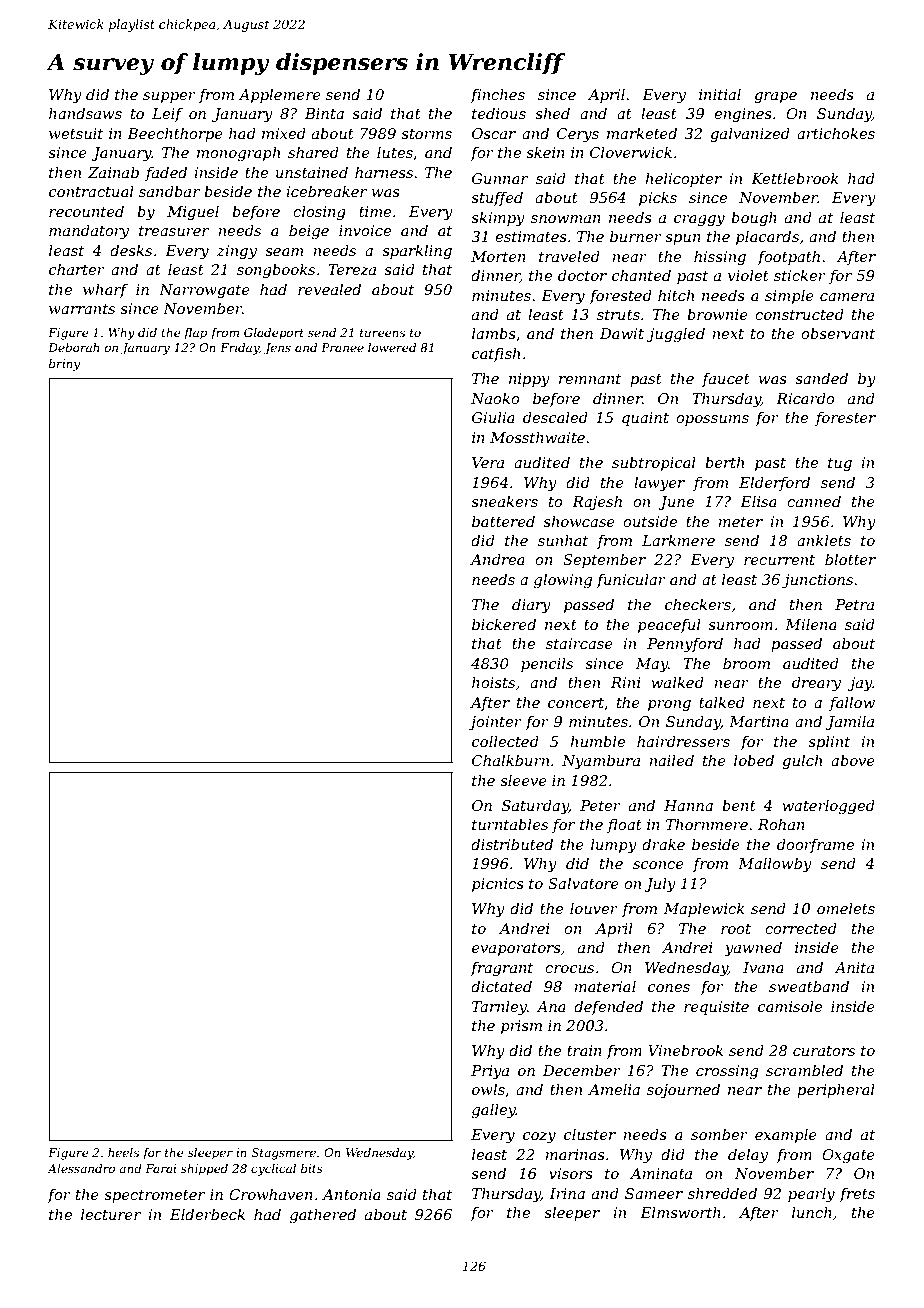 The height and width of the page is (1308, 924). What do you see at coordinates (342, 347) in the page?
I see `Pranee` at bounding box center [342, 347].
